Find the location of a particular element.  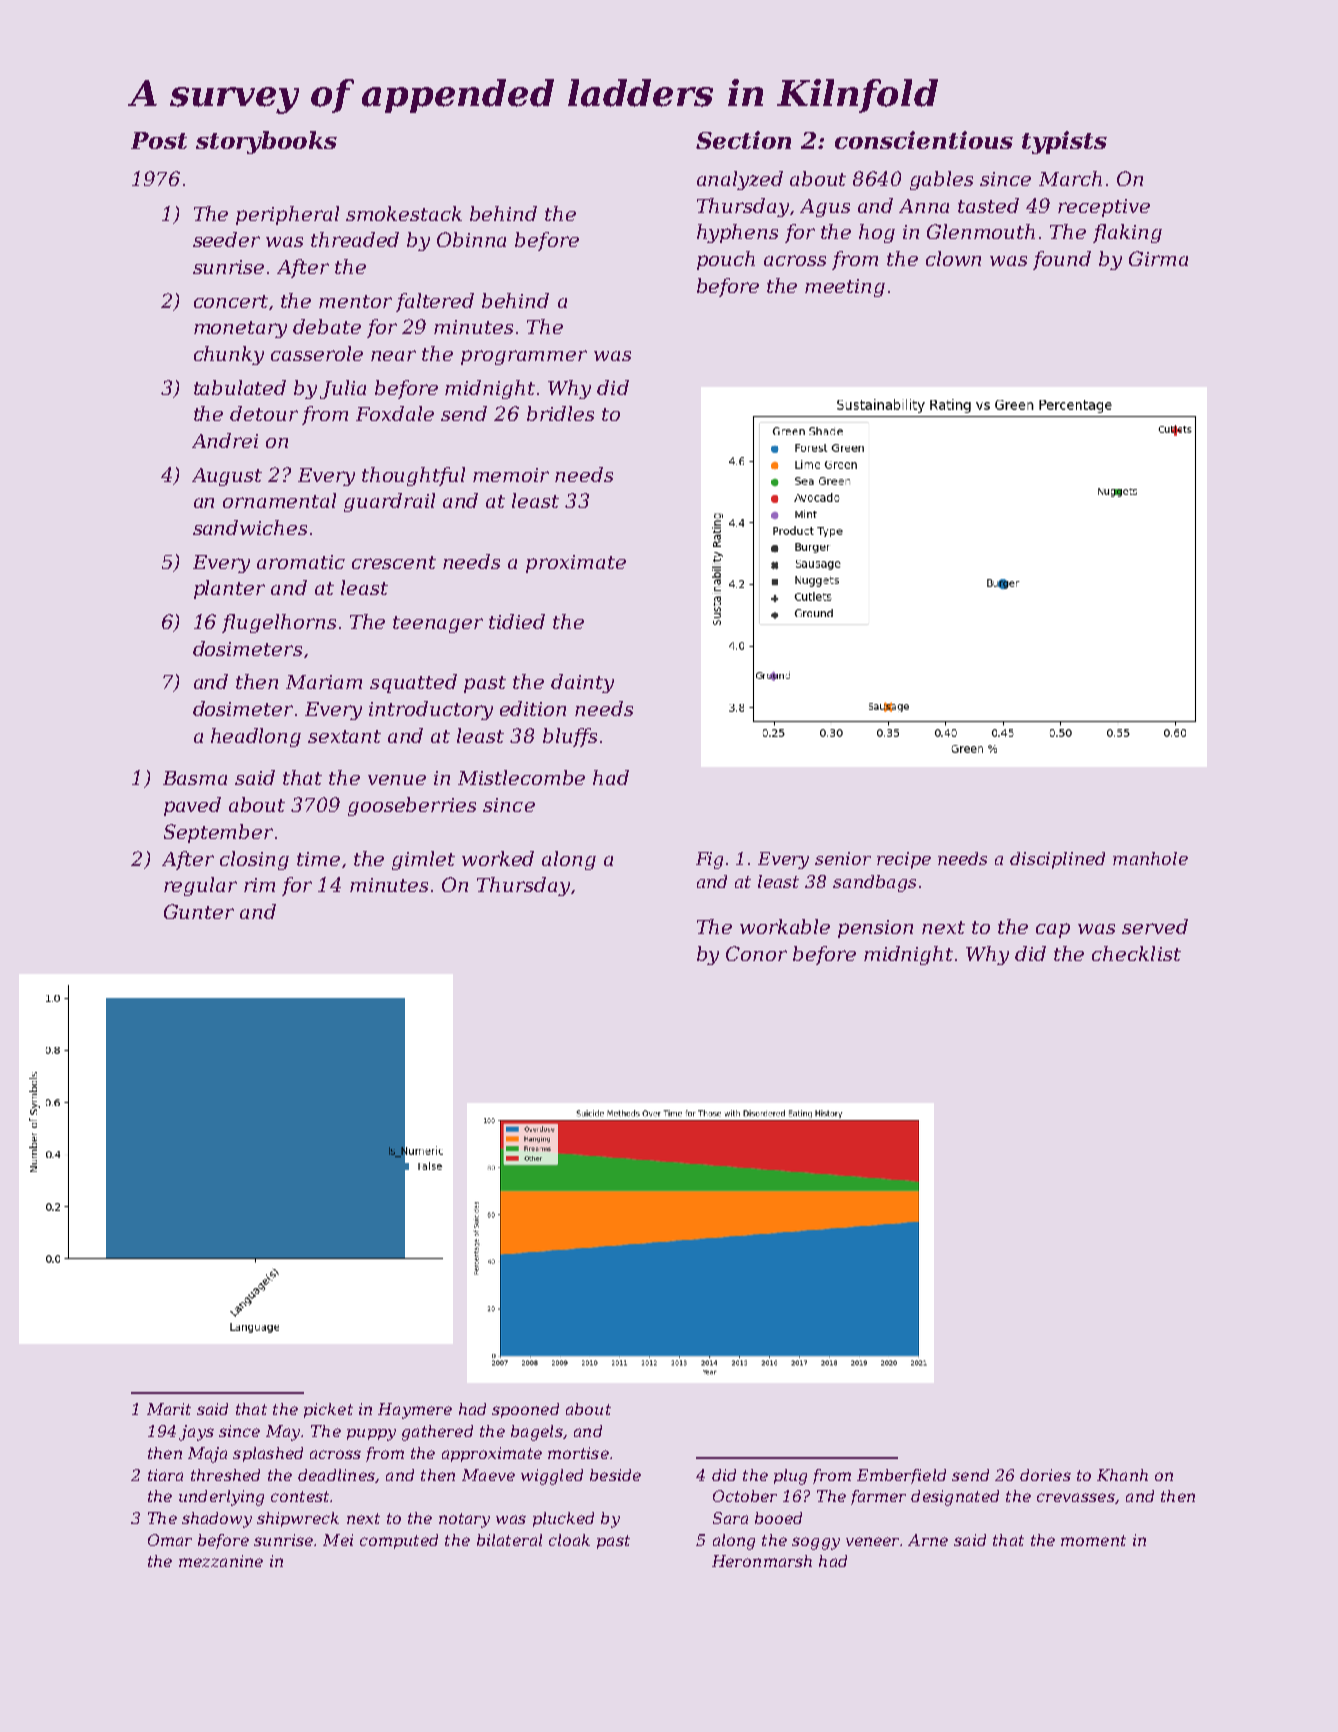

seeder is located at coordinates (226, 239).
